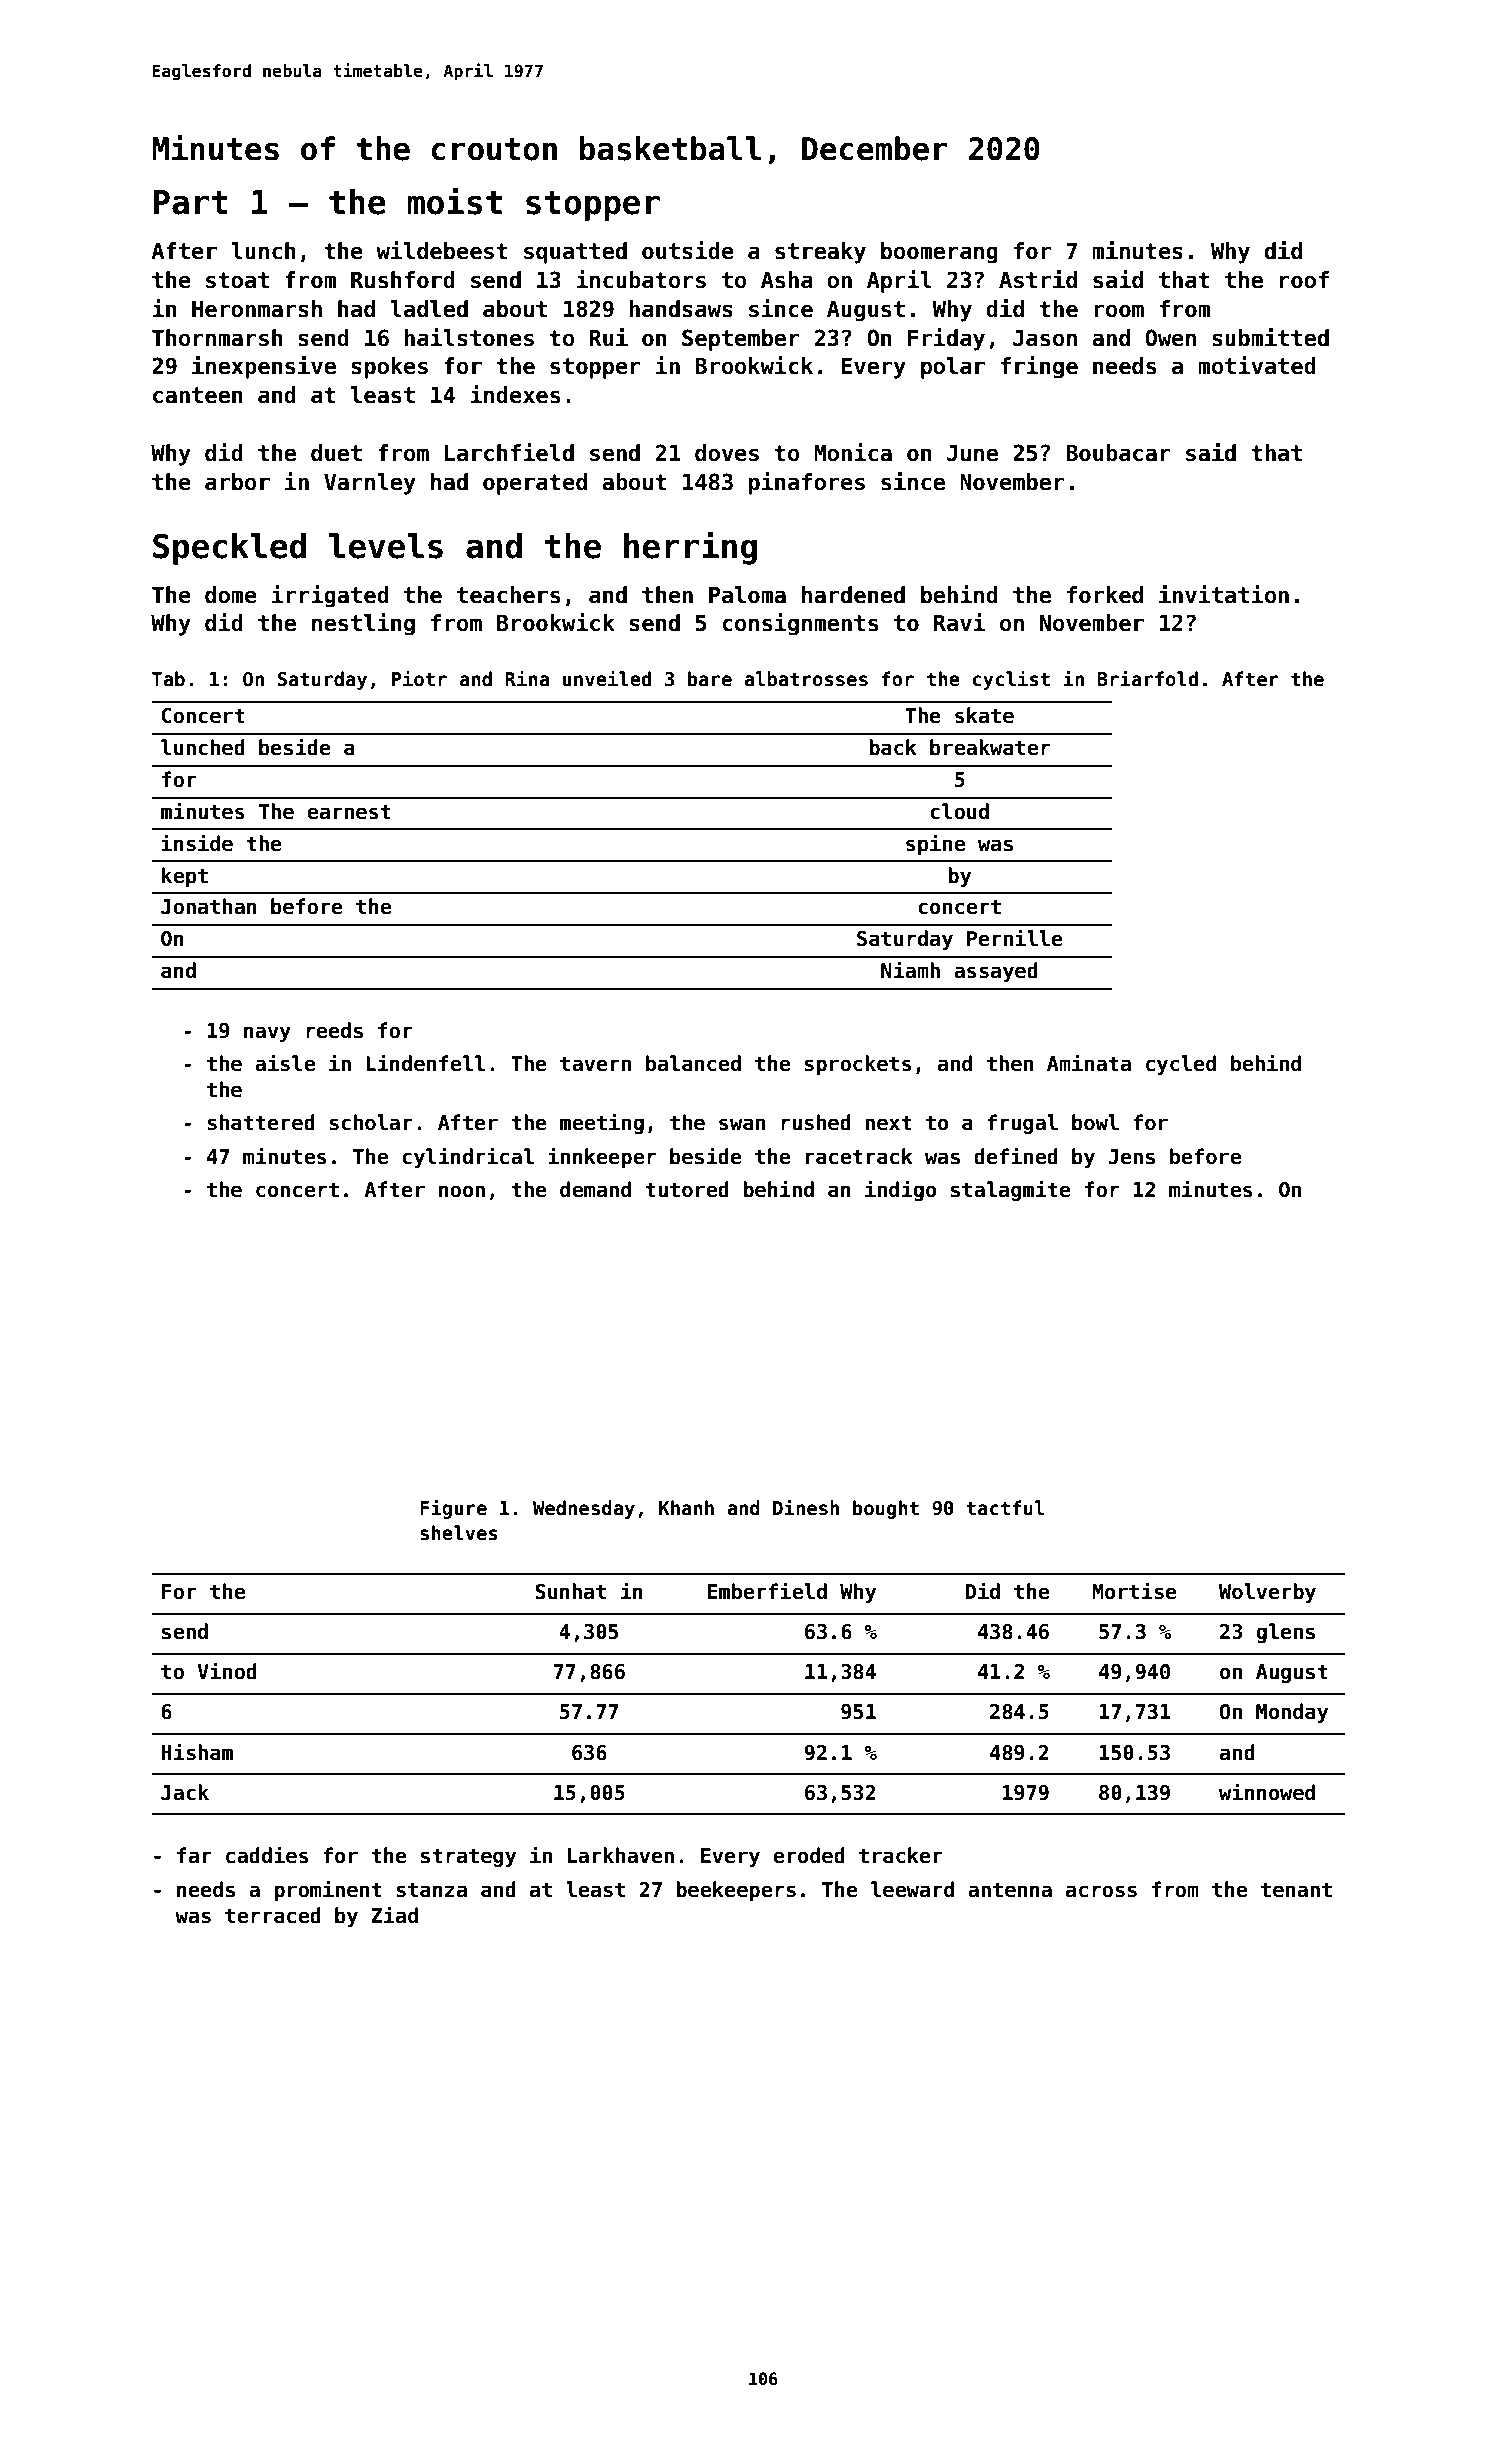 The width and height of the document is (1496, 2464). What do you see at coordinates (334, 1030) in the document?
I see `reeds` at bounding box center [334, 1030].
